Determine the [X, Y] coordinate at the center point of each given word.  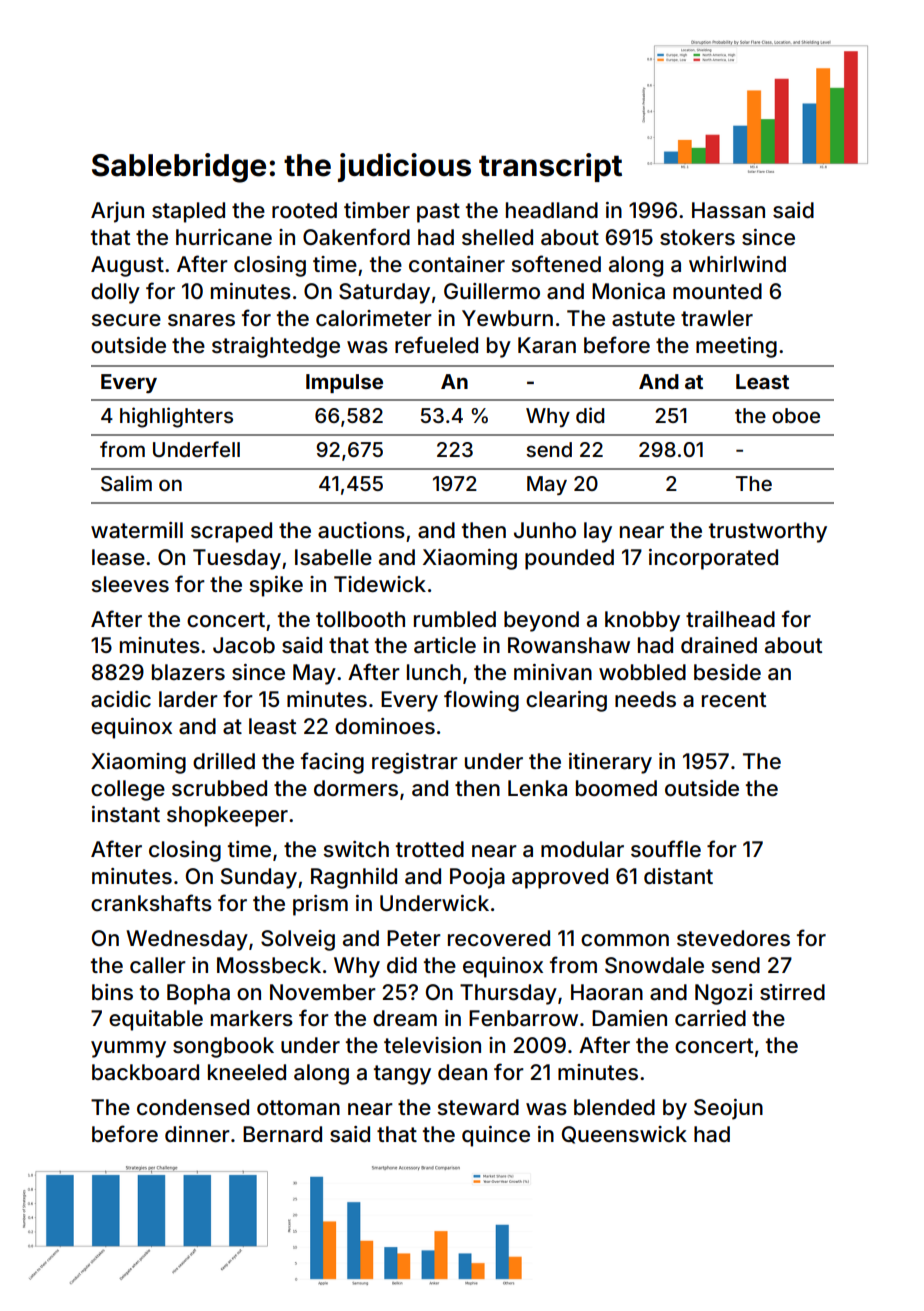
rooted [304, 210]
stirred [792, 992]
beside [727, 672]
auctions [361, 530]
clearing [566, 701]
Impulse [344, 383]
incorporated [713, 559]
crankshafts [151, 903]
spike [276, 586]
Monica [628, 291]
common [625, 940]
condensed [193, 1107]
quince [496, 1136]
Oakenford [356, 237]
